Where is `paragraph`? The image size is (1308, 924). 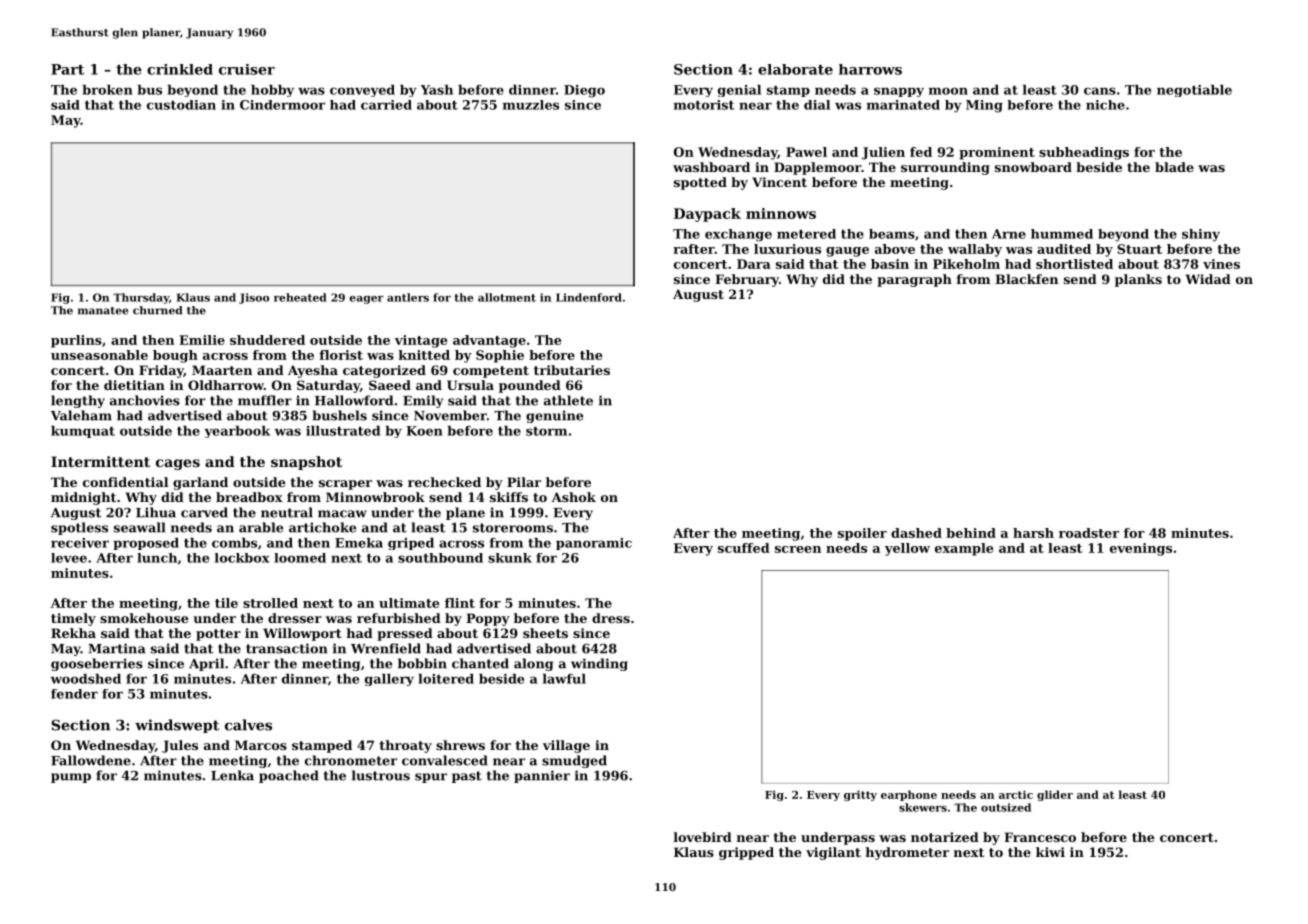 paragraph is located at coordinates (914, 280).
